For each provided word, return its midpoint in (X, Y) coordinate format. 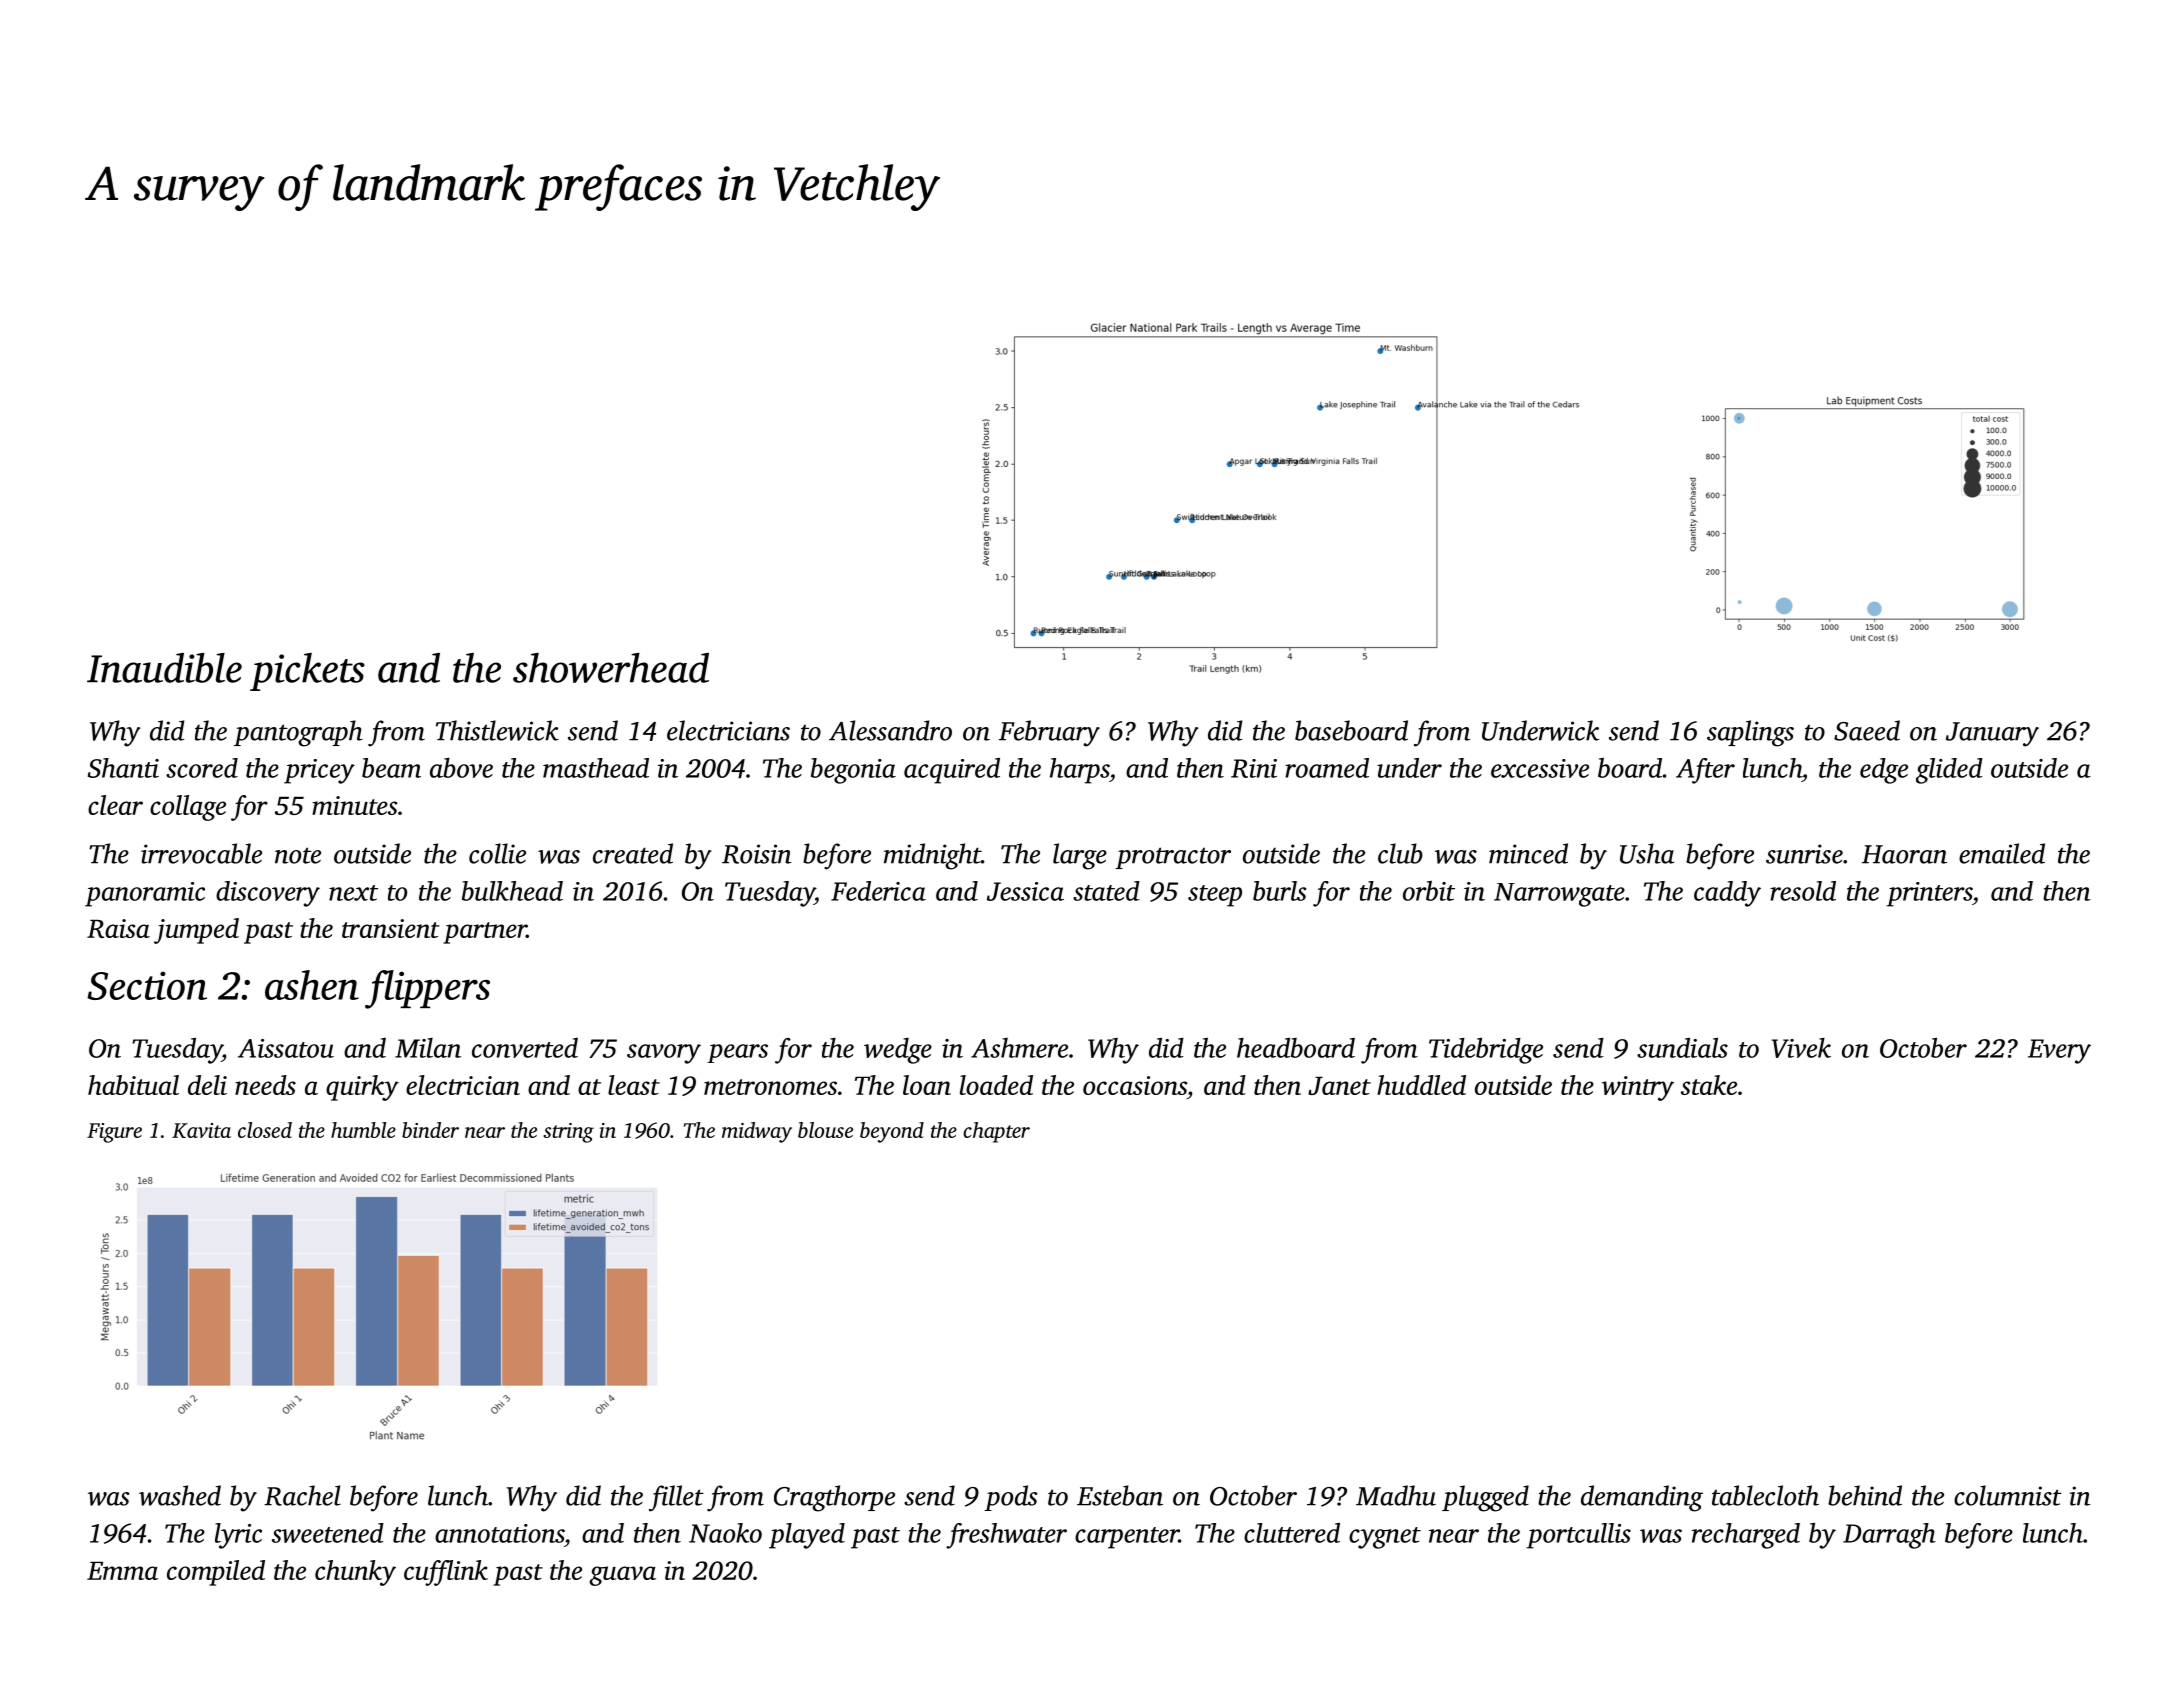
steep (1215, 896)
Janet (1339, 1086)
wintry (1638, 1088)
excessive (1540, 768)
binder (430, 1130)
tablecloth (1765, 1495)
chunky (355, 1573)
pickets (307, 672)
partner (485, 933)
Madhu (1396, 1495)
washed (180, 1495)
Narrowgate (1559, 895)
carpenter (1127, 1538)
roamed (1327, 768)
